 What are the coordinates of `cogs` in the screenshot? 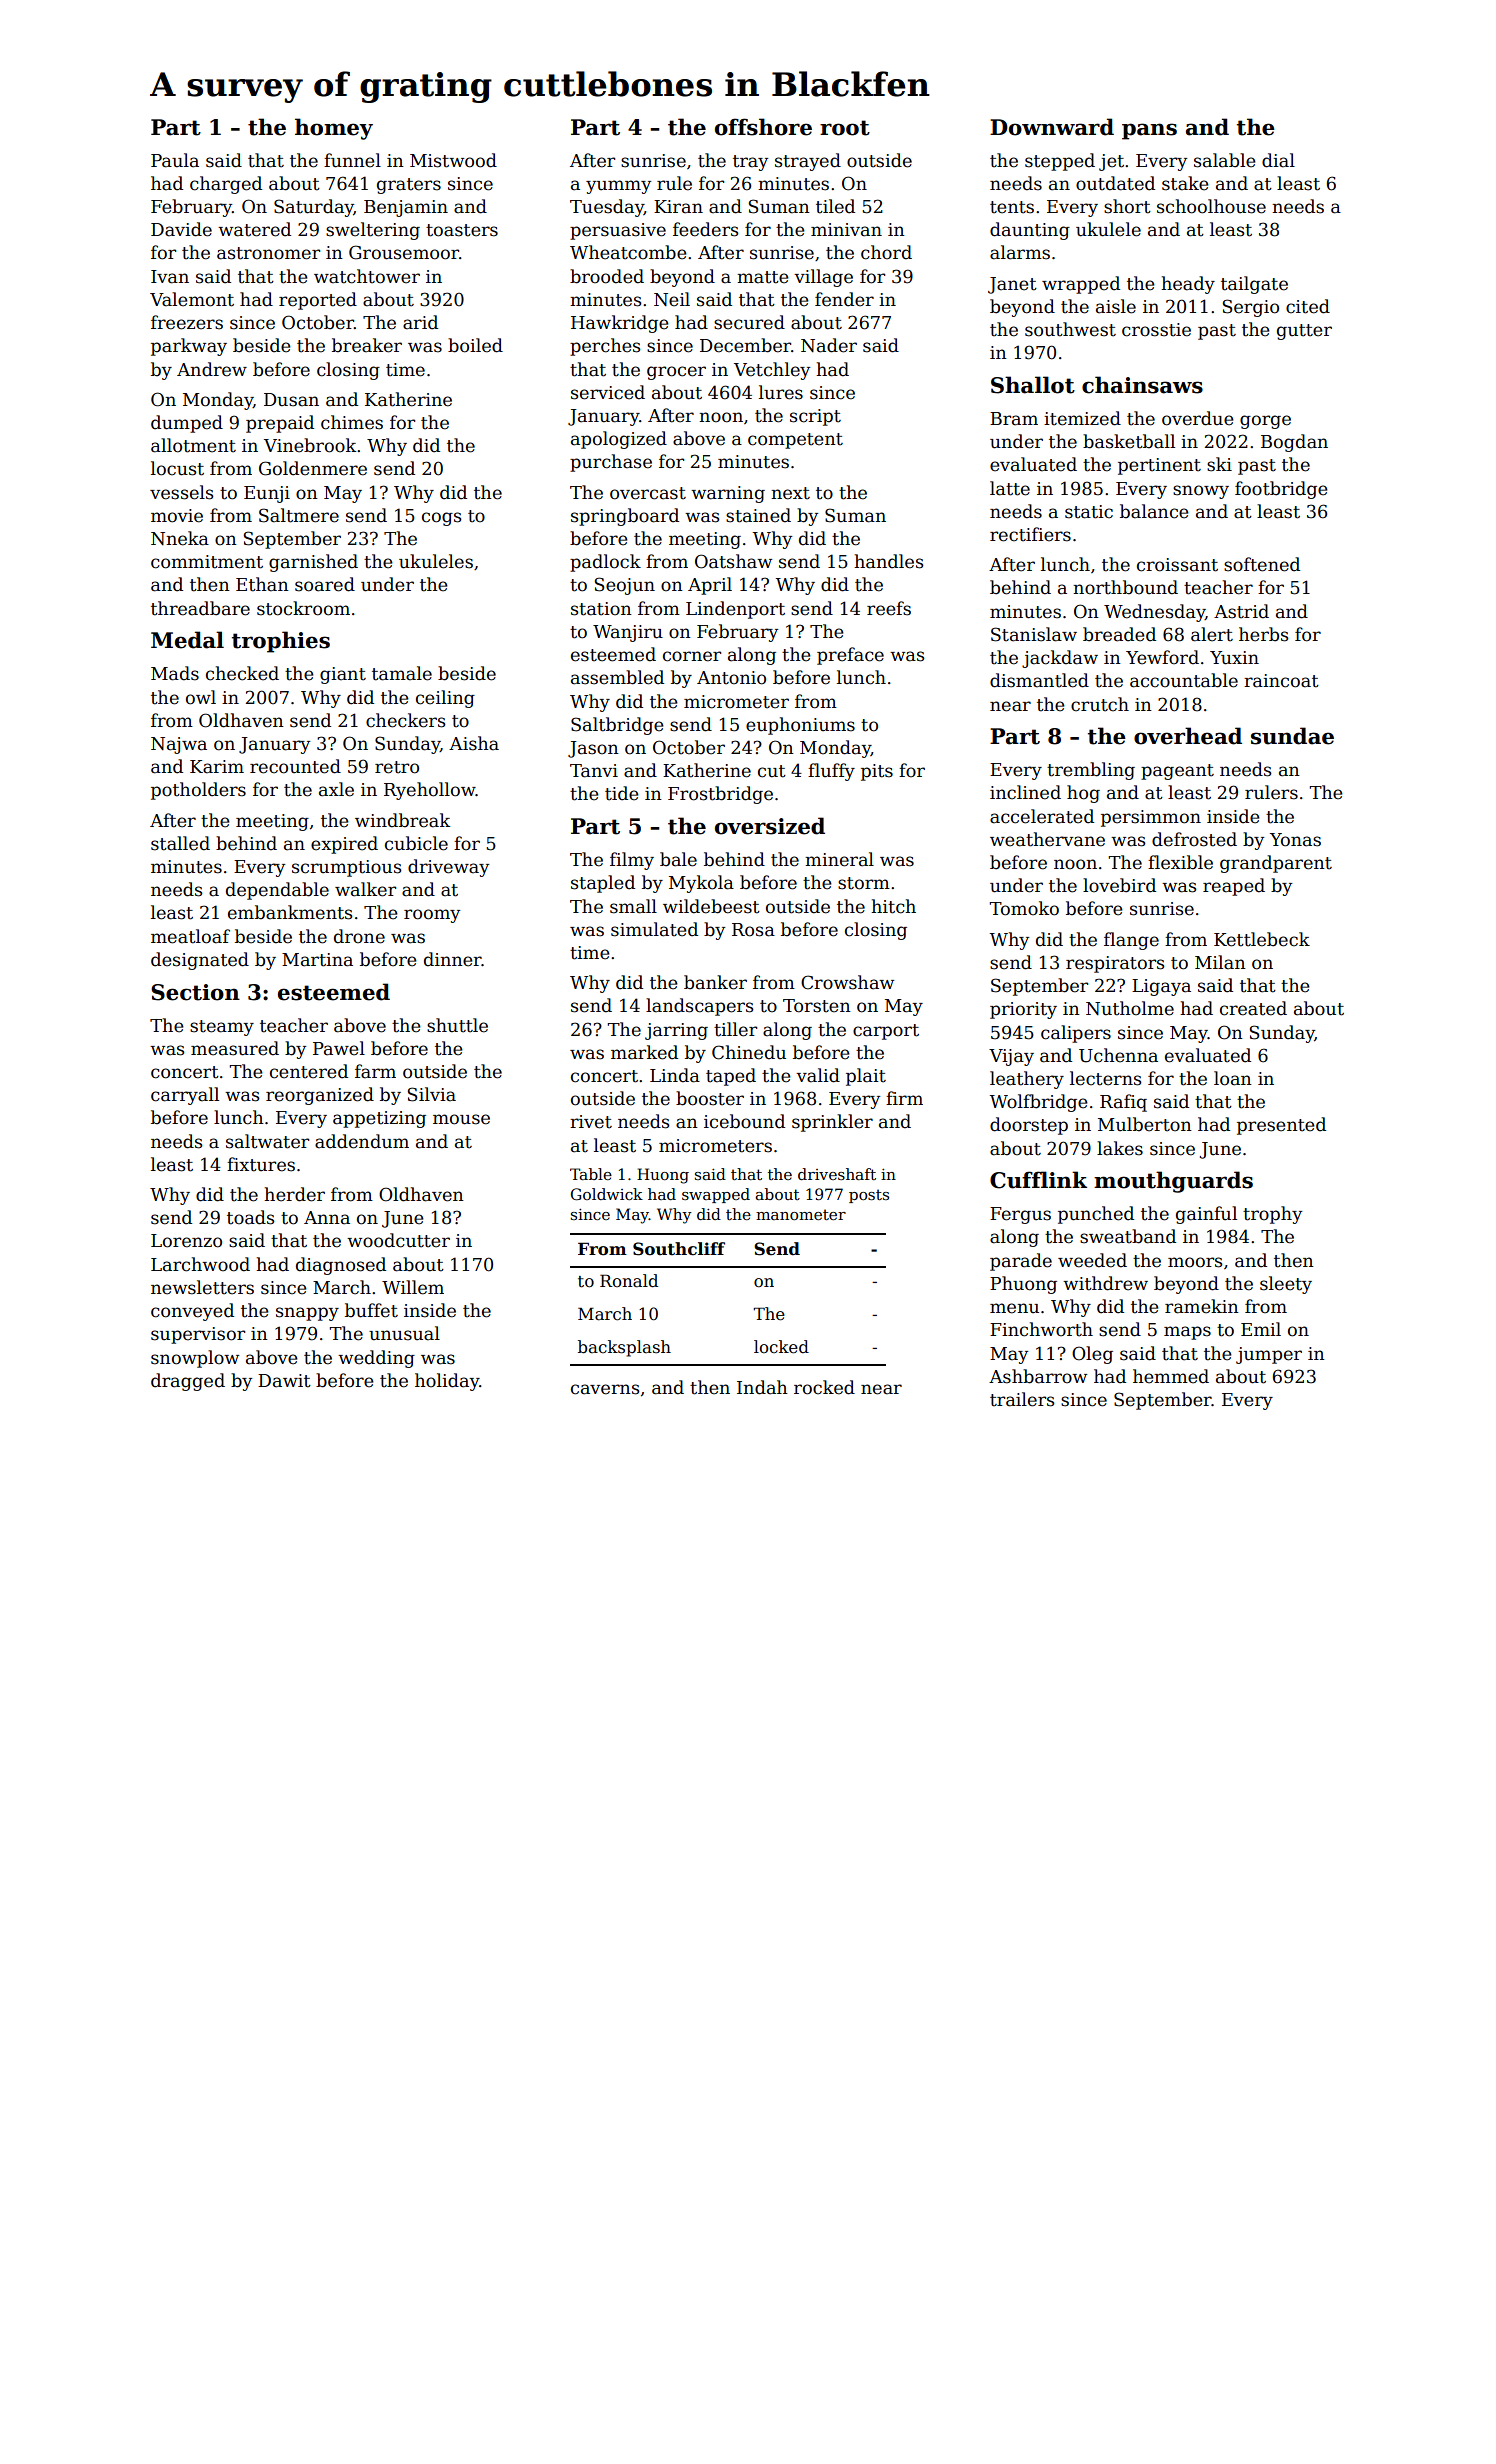 It's located at (442, 519).
